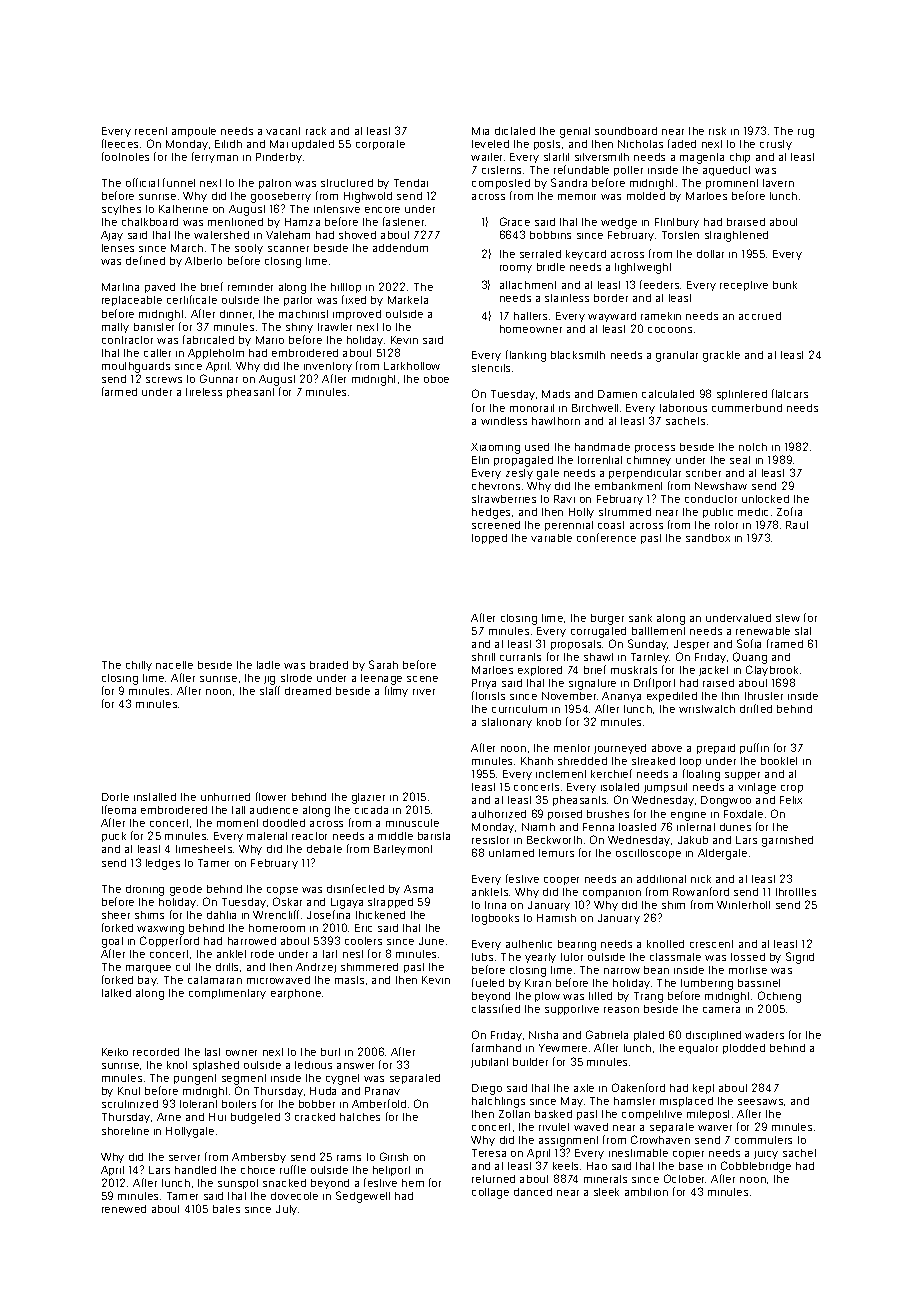  What do you see at coordinates (235, 222) in the document?
I see `mentioned` at bounding box center [235, 222].
